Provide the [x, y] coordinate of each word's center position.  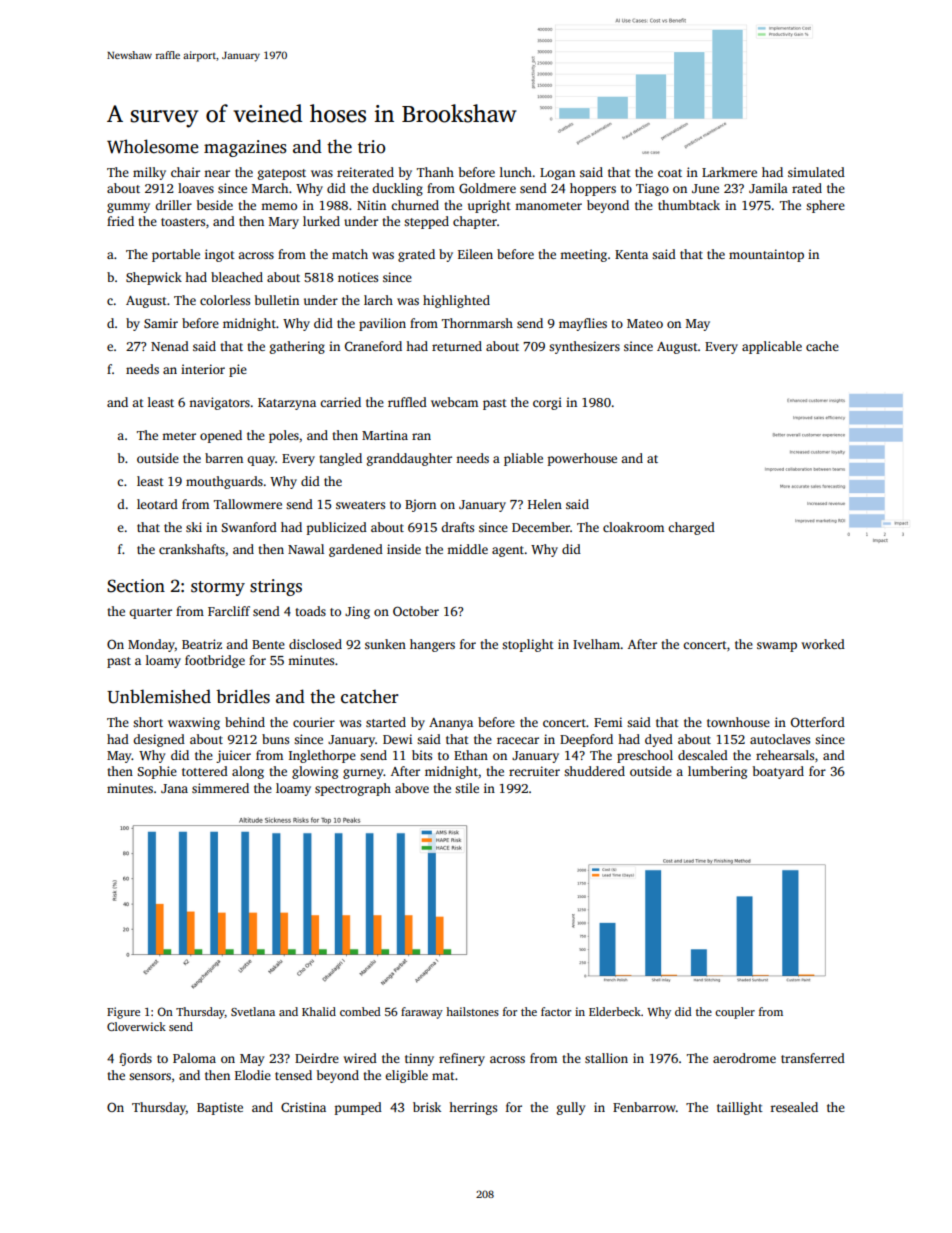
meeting [583, 255]
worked [823, 644]
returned [457, 346]
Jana [174, 788]
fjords [135, 1059]
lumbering [717, 772]
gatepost [282, 174]
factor [556, 1011]
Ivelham [597, 644]
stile [467, 788]
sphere [825, 206]
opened [221, 436]
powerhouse [582, 459]
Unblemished [159, 696]
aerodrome [744, 1058]
